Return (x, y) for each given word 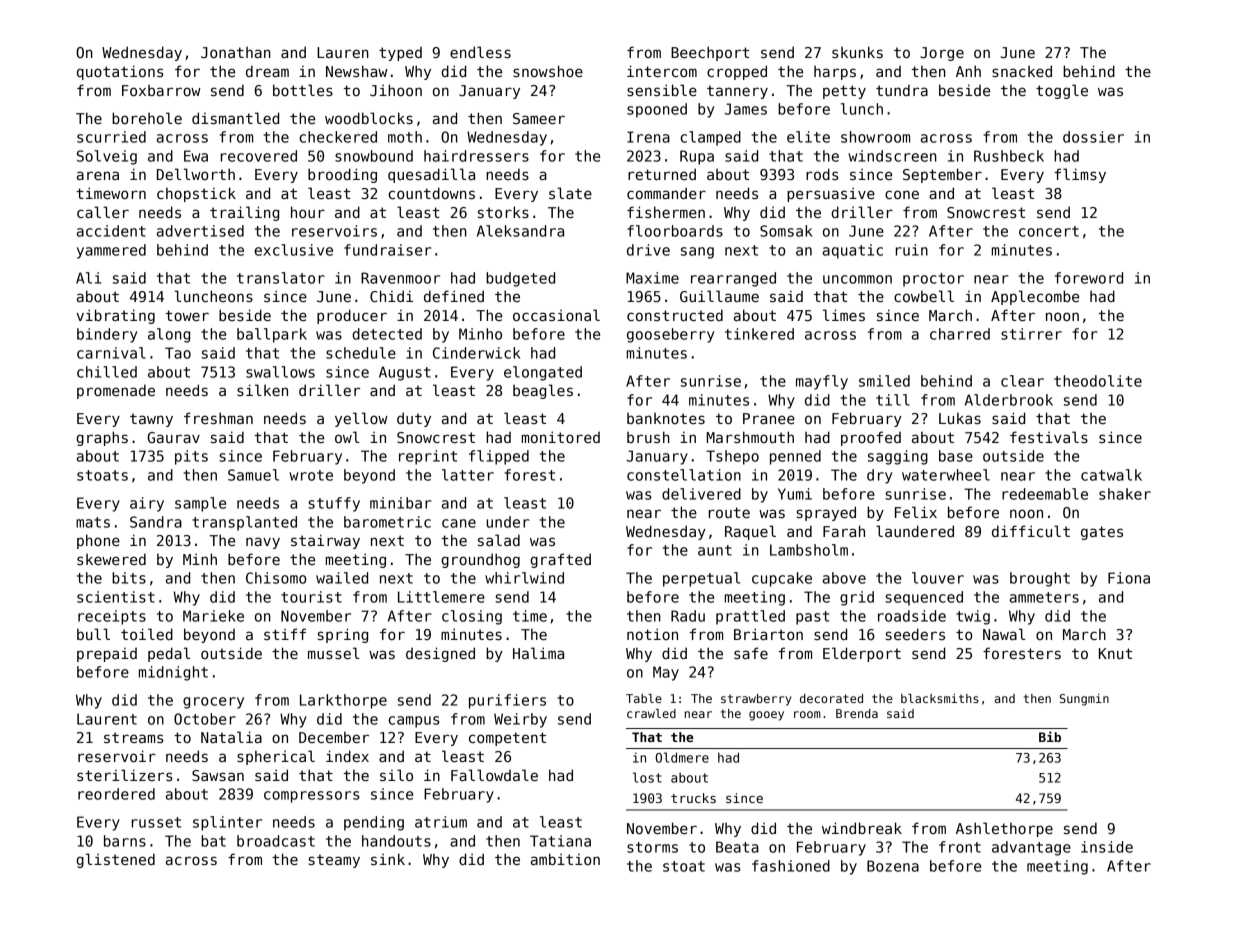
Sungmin (1084, 700)
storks (503, 212)
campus (414, 722)
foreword (1089, 278)
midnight (173, 673)
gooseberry (670, 335)
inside (1107, 847)
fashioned (791, 866)
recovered (259, 156)
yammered (111, 251)
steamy (334, 861)
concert (1049, 231)
